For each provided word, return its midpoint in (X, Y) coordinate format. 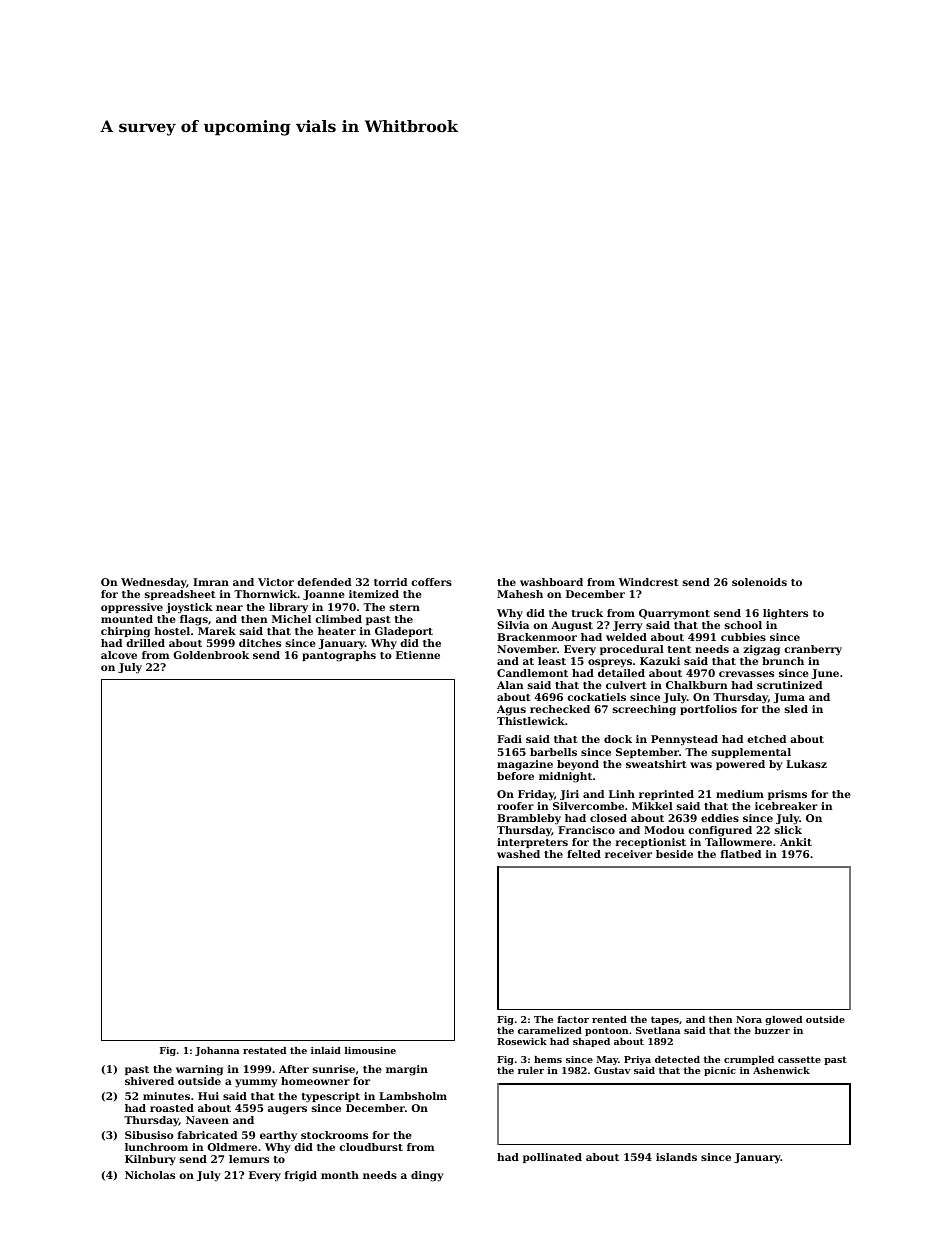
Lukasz (806, 764)
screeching (644, 710)
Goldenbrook (211, 655)
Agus (511, 710)
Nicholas (150, 1175)
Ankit (796, 842)
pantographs (339, 656)
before (515, 776)
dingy (427, 1176)
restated (264, 1050)
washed (518, 854)
